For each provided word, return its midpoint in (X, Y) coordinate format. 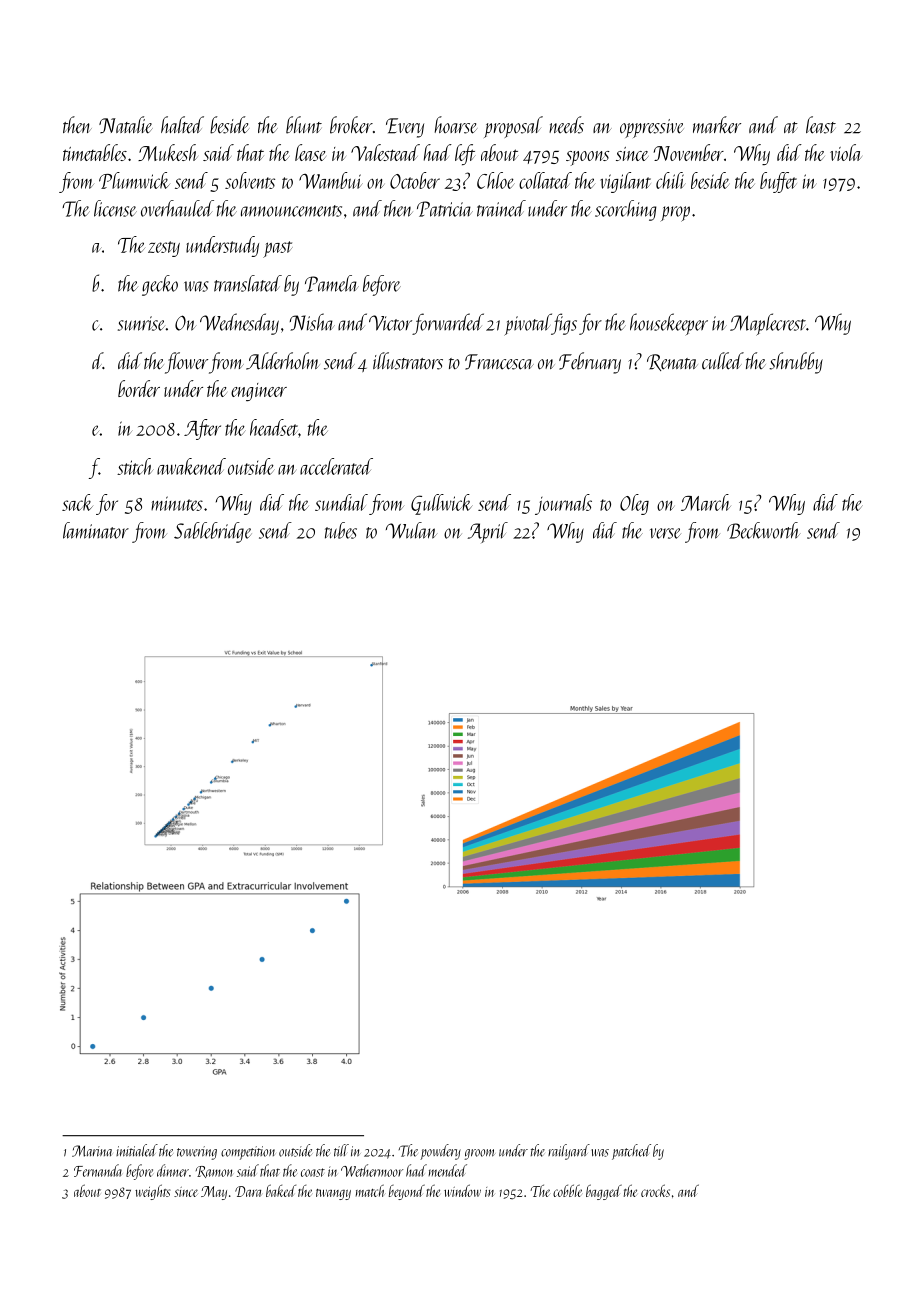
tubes (341, 530)
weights (153, 1192)
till (341, 1150)
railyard (569, 1152)
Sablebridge (212, 532)
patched (631, 1152)
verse (665, 533)
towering (197, 1153)
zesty (164, 249)
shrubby (796, 363)
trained (501, 208)
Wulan (411, 530)
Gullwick (442, 504)
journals (563, 504)
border (139, 388)
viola (846, 152)
